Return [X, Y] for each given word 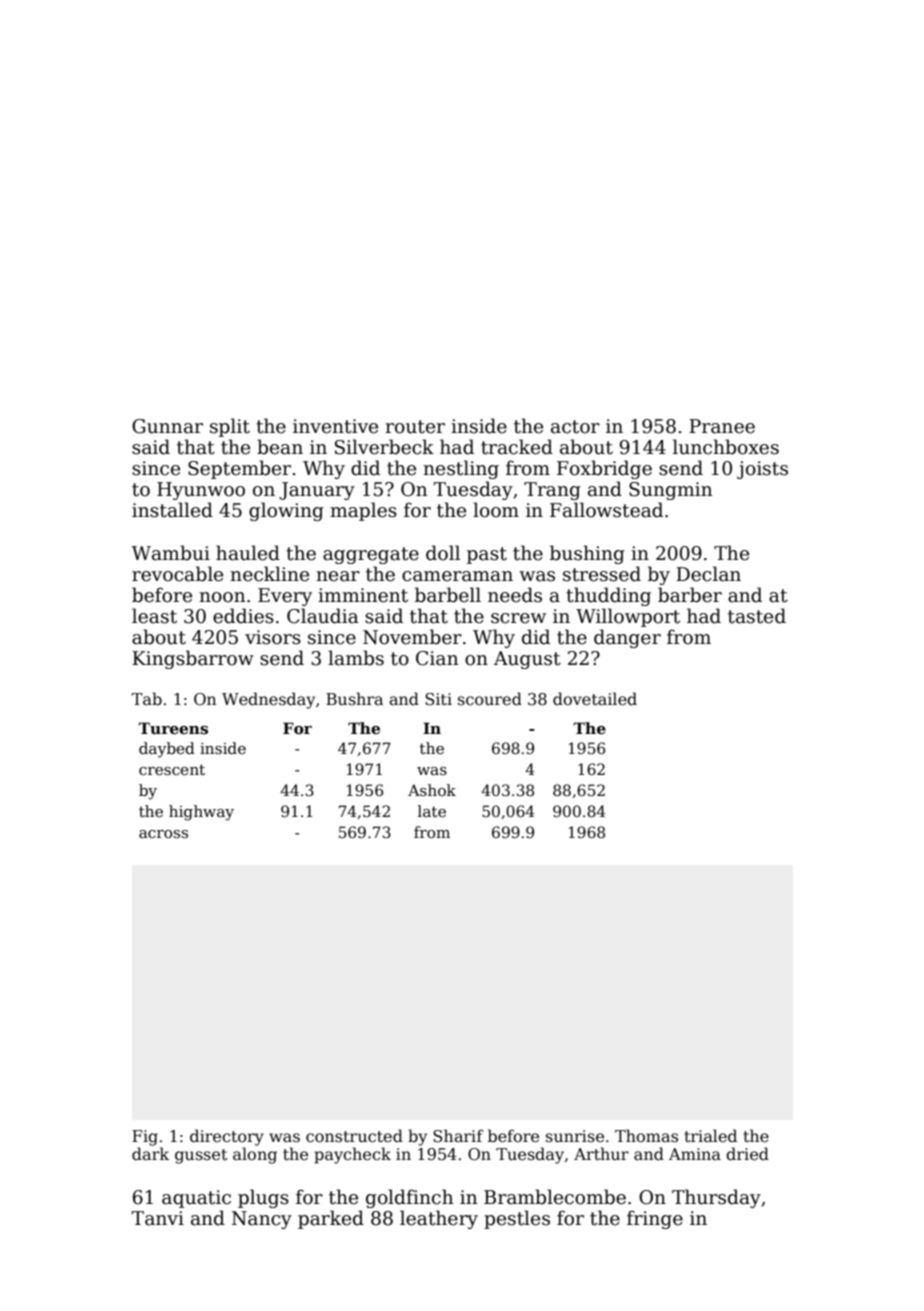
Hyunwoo [201, 491]
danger [627, 638]
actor [575, 427]
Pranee [722, 426]
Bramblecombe [555, 1197]
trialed [710, 1135]
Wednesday [268, 700]
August [527, 660]
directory [227, 1137]
